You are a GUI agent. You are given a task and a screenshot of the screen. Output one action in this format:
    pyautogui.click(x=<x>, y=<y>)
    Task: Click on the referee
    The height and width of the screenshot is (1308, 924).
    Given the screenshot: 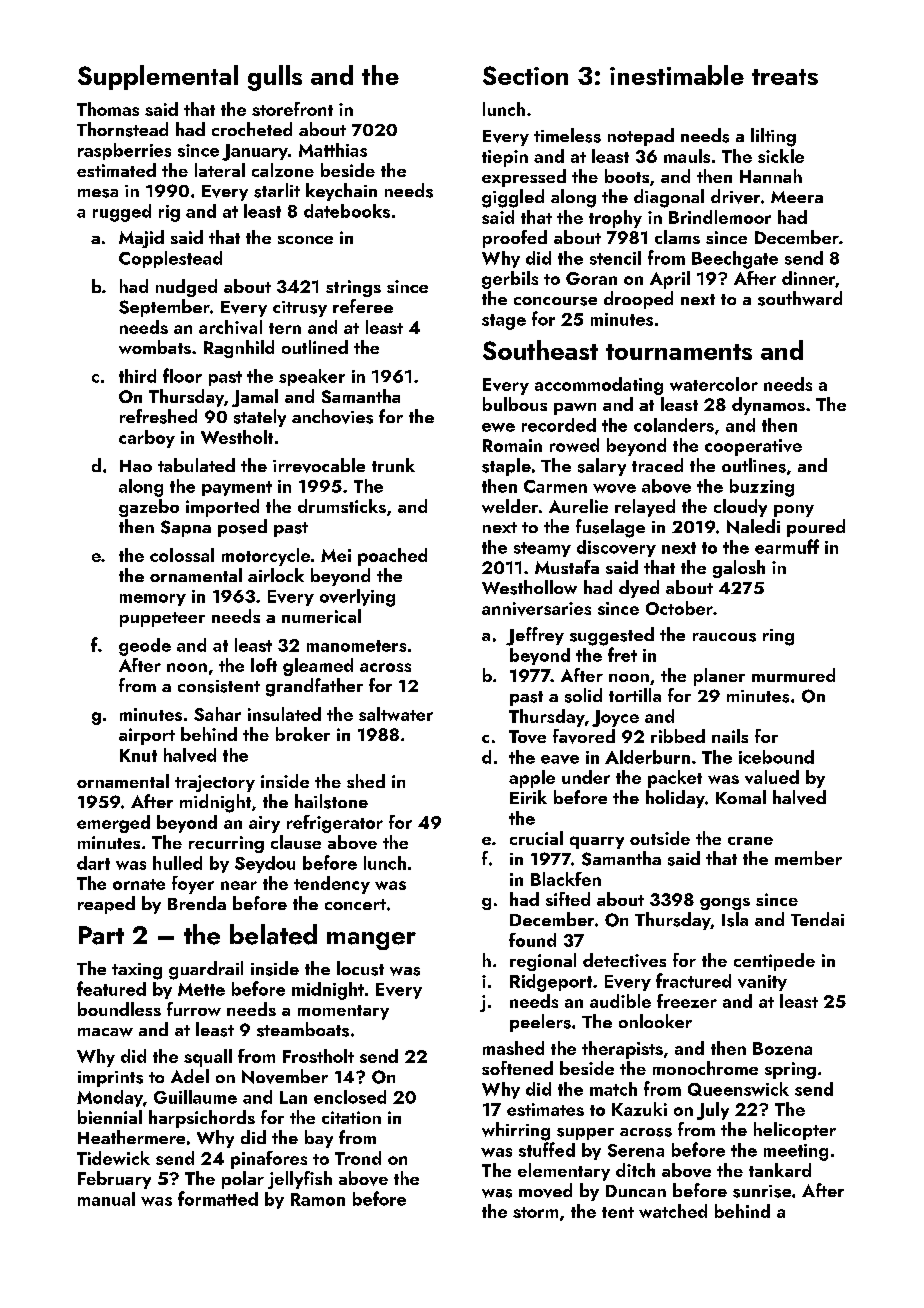 What is the action you would take?
    pyautogui.click(x=363, y=306)
